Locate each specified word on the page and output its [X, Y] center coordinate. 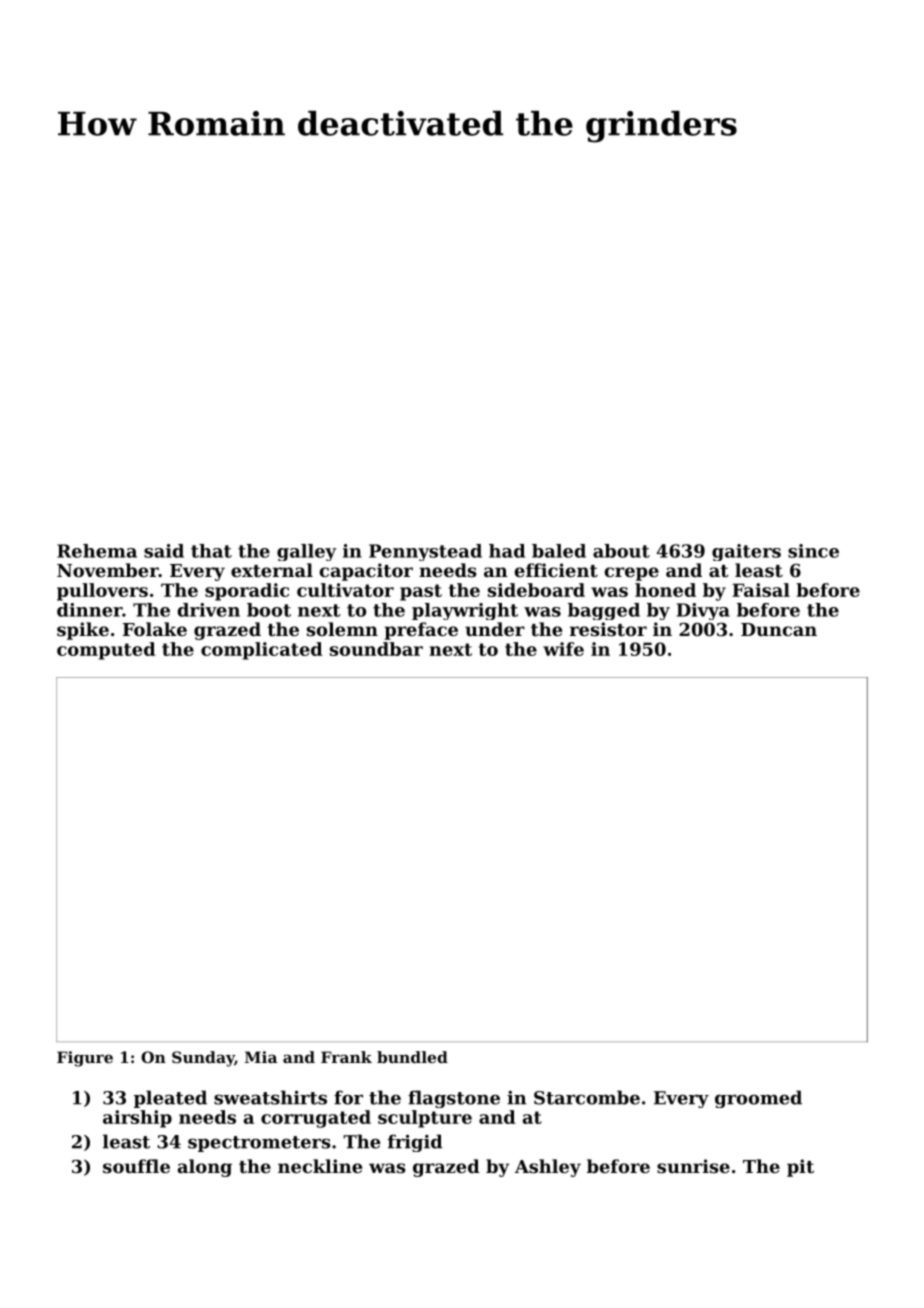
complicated [261, 651]
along [205, 1168]
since [813, 551]
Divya [703, 611]
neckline [320, 1166]
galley [306, 552]
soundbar [376, 649]
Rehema [97, 551]
